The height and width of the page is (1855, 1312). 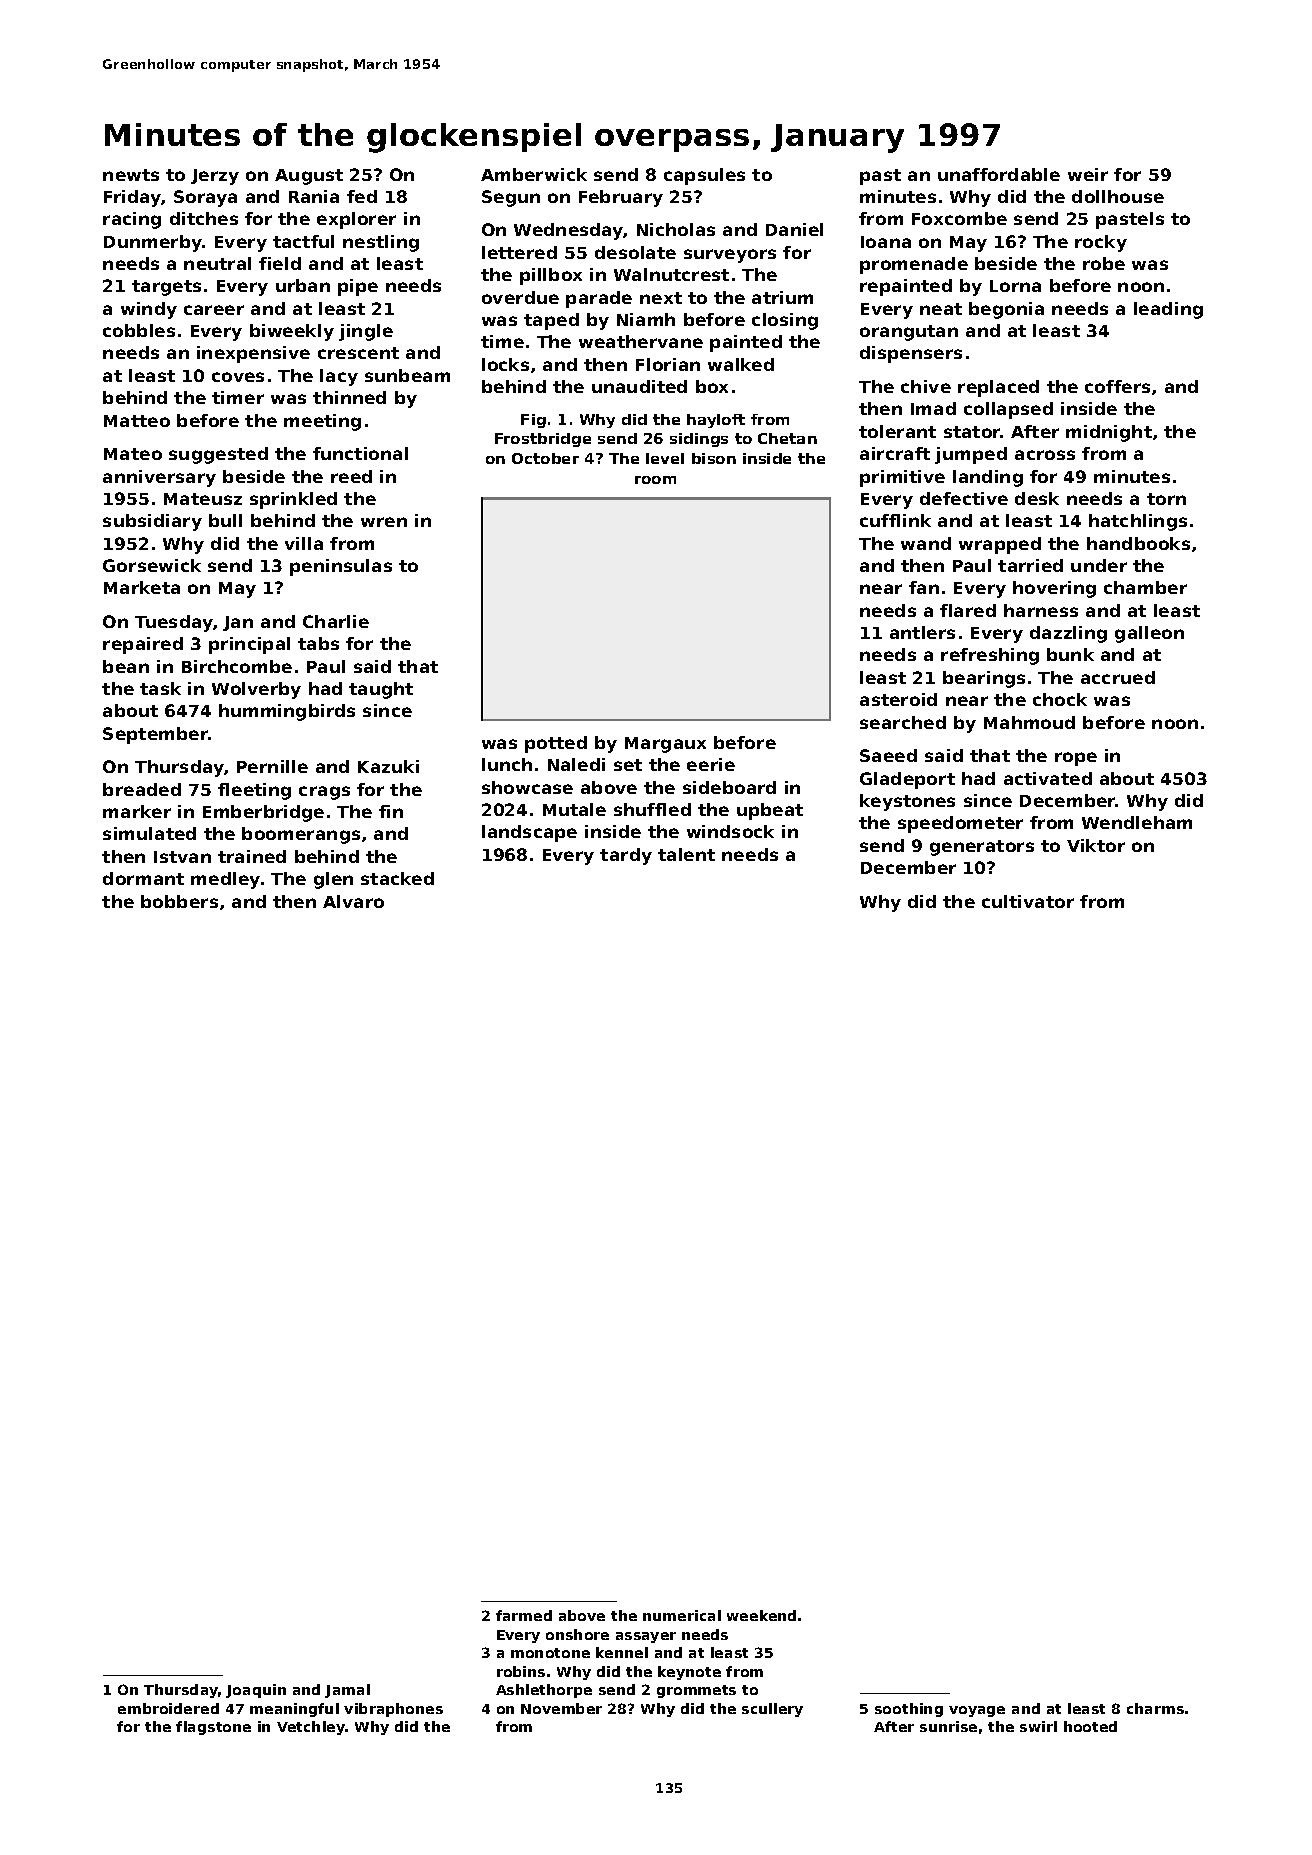 What do you see at coordinates (314, 196) in the page?
I see `Rania` at bounding box center [314, 196].
